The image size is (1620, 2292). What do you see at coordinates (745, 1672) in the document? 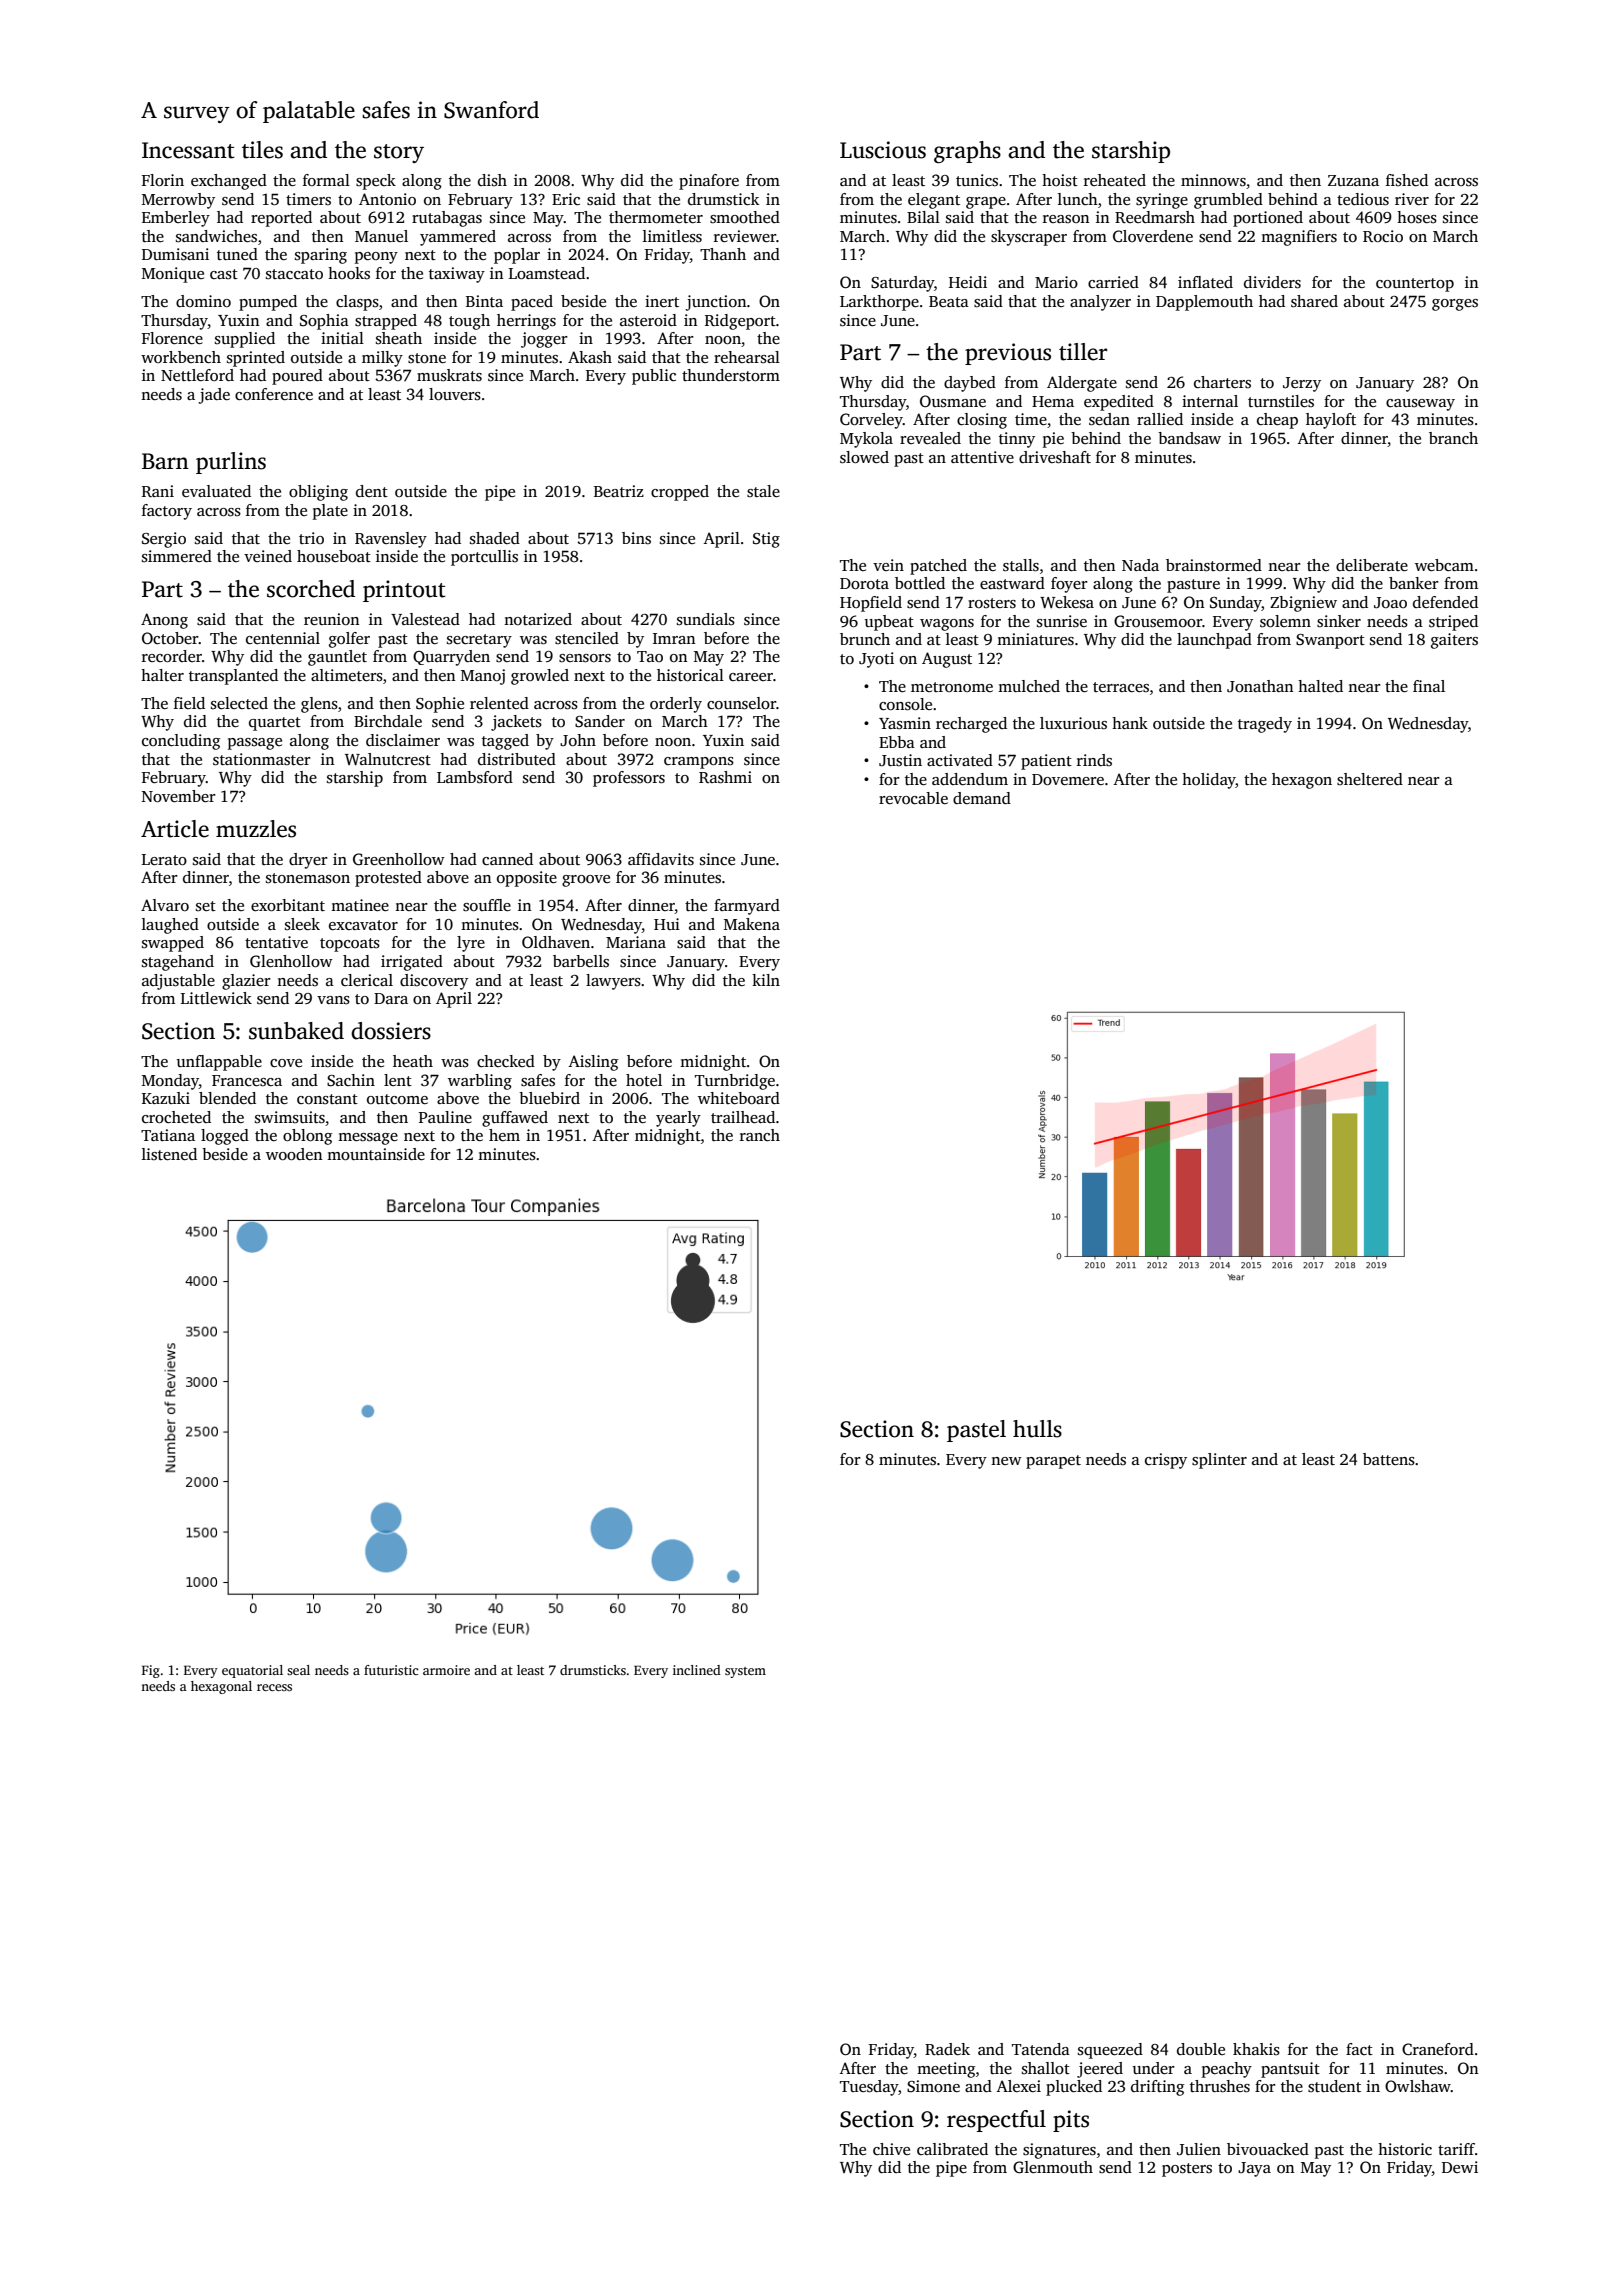
I see `system` at bounding box center [745, 1672].
